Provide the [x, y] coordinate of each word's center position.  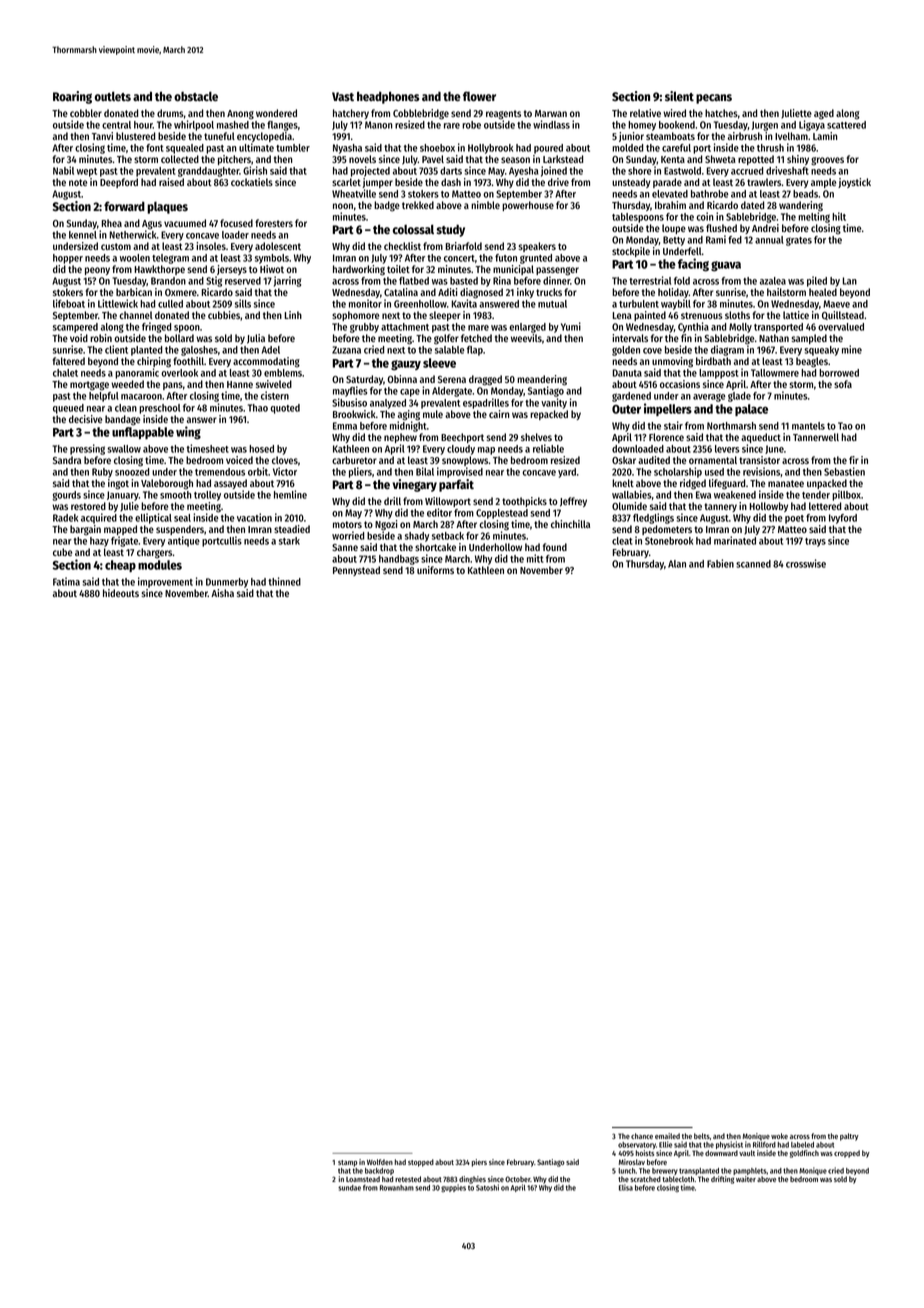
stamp [347, 1163]
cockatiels [252, 182]
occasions [680, 384]
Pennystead [356, 571]
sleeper [445, 316]
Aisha [222, 593]
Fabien [720, 563]
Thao [258, 408]
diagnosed [481, 293]
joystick [854, 183]
